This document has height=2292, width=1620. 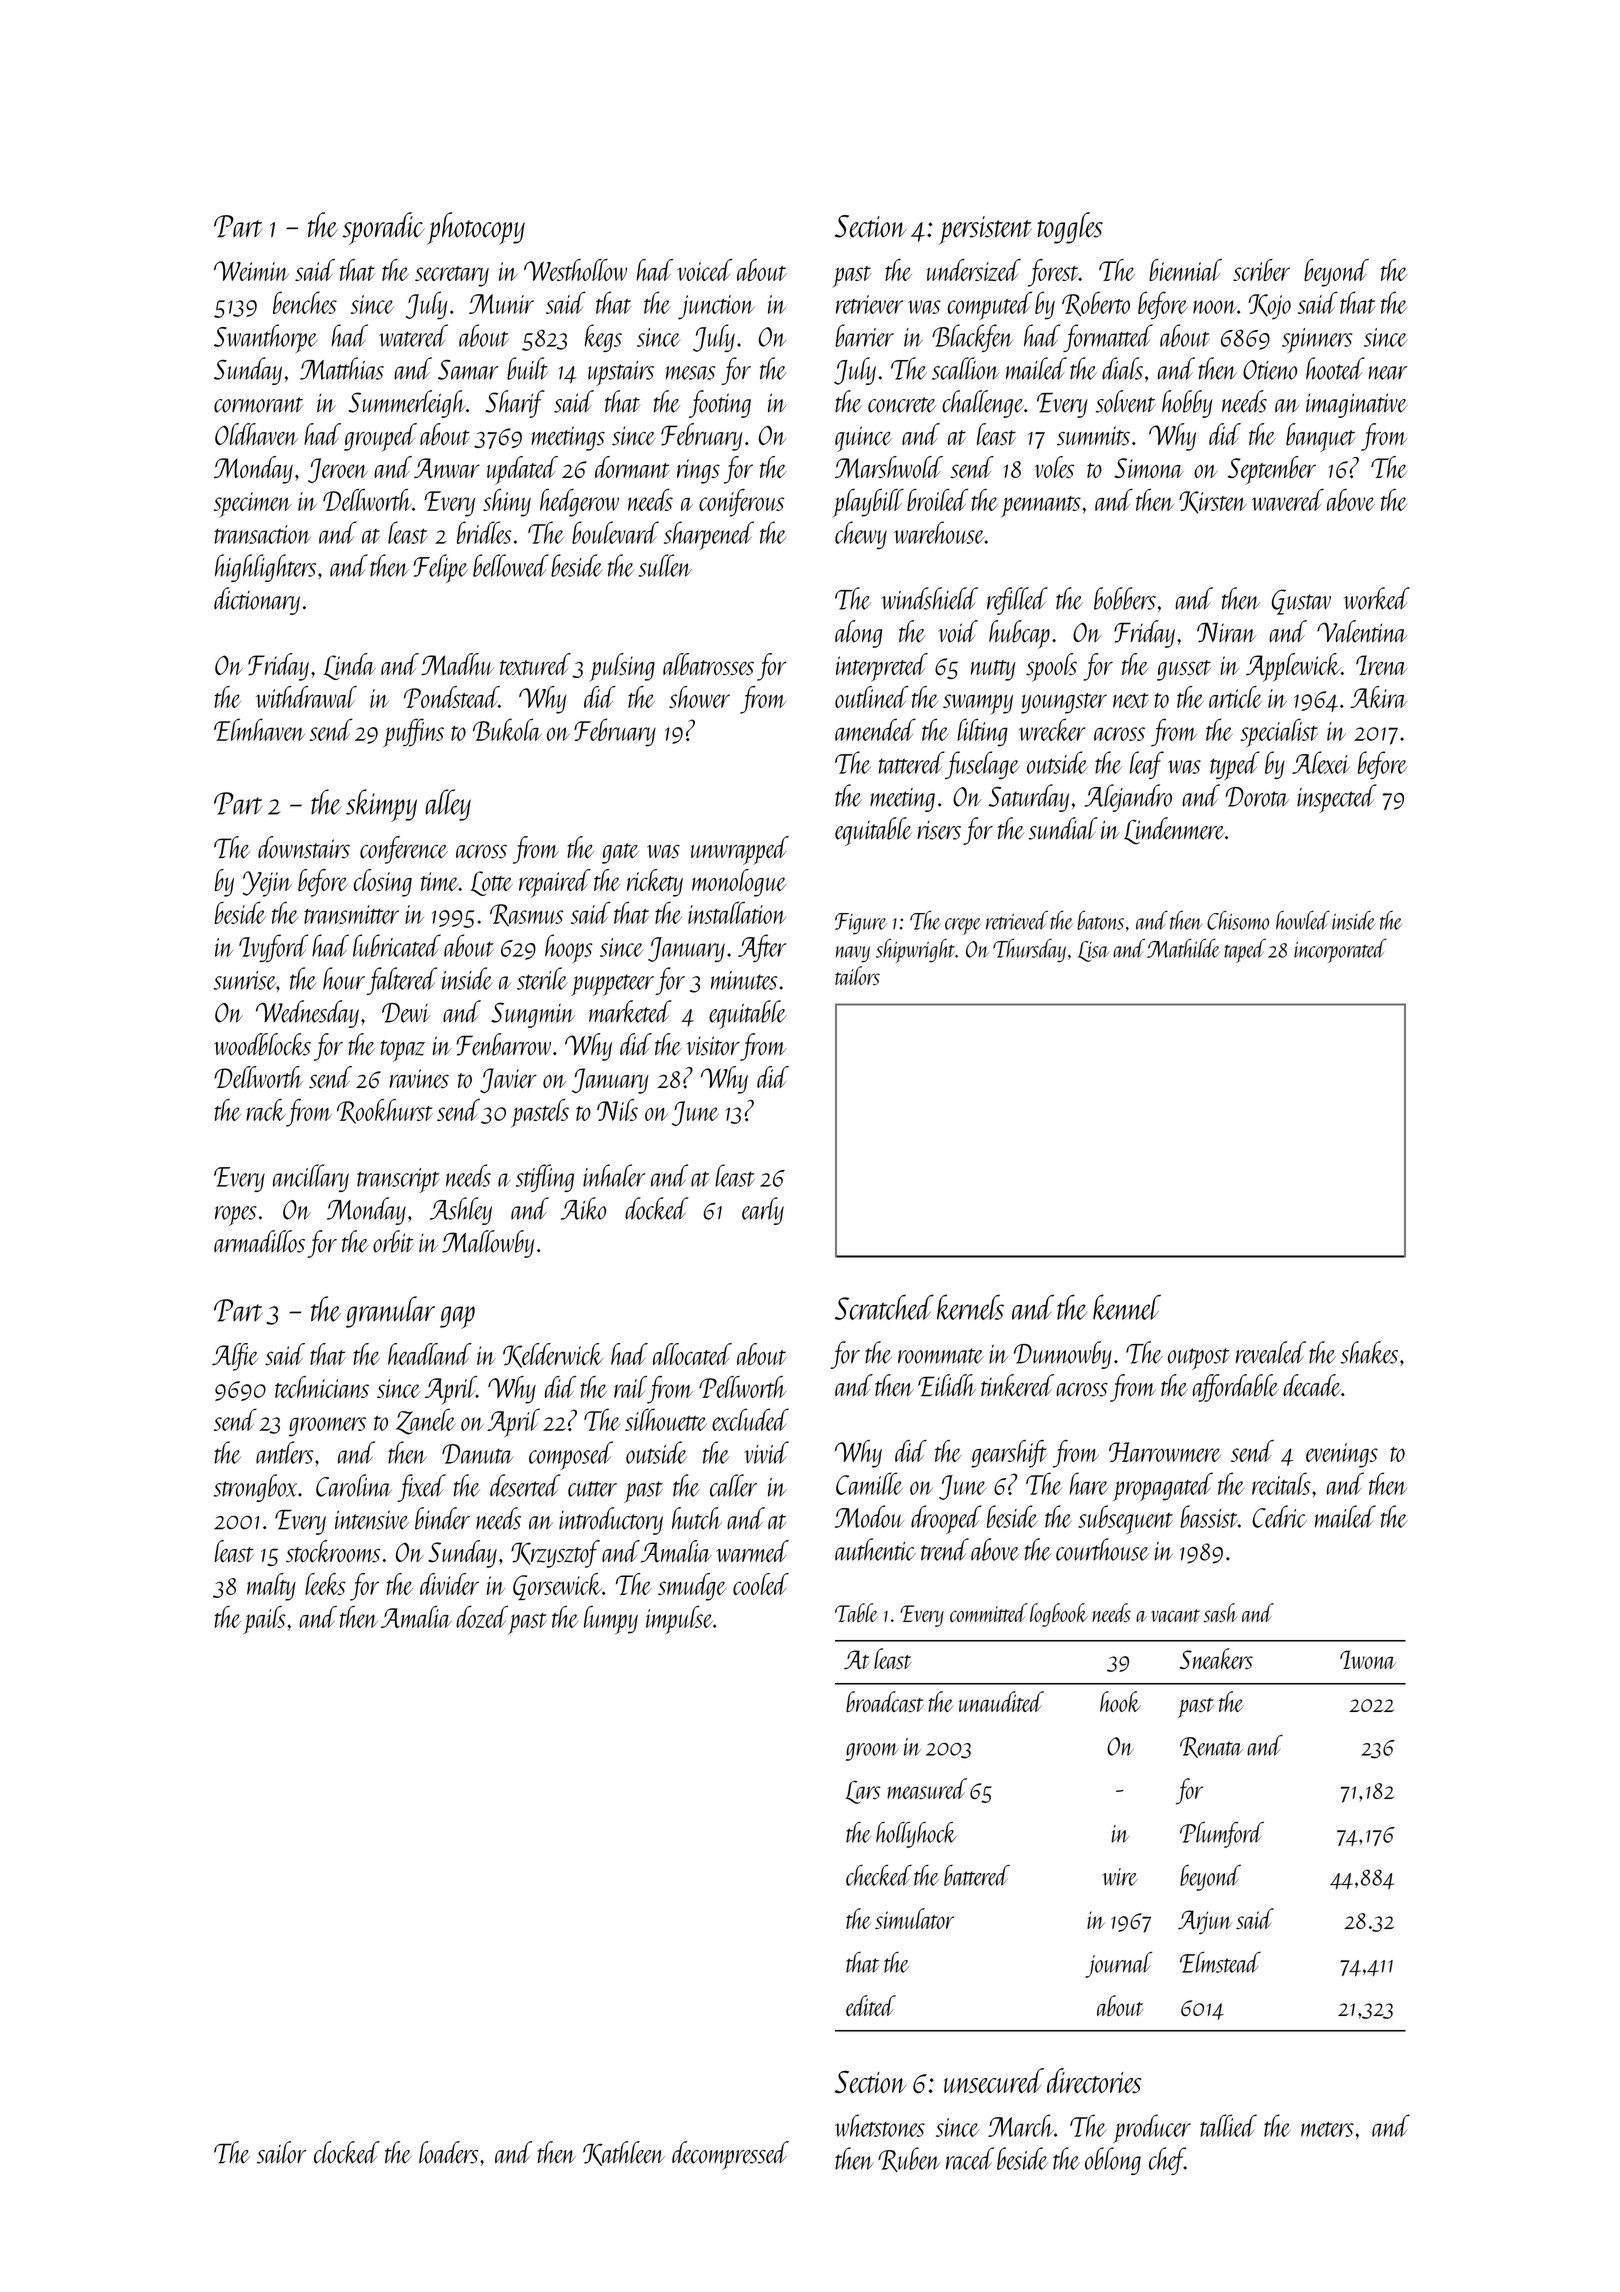 What do you see at coordinates (259, 729) in the document?
I see `Elmhaven` at bounding box center [259, 729].
